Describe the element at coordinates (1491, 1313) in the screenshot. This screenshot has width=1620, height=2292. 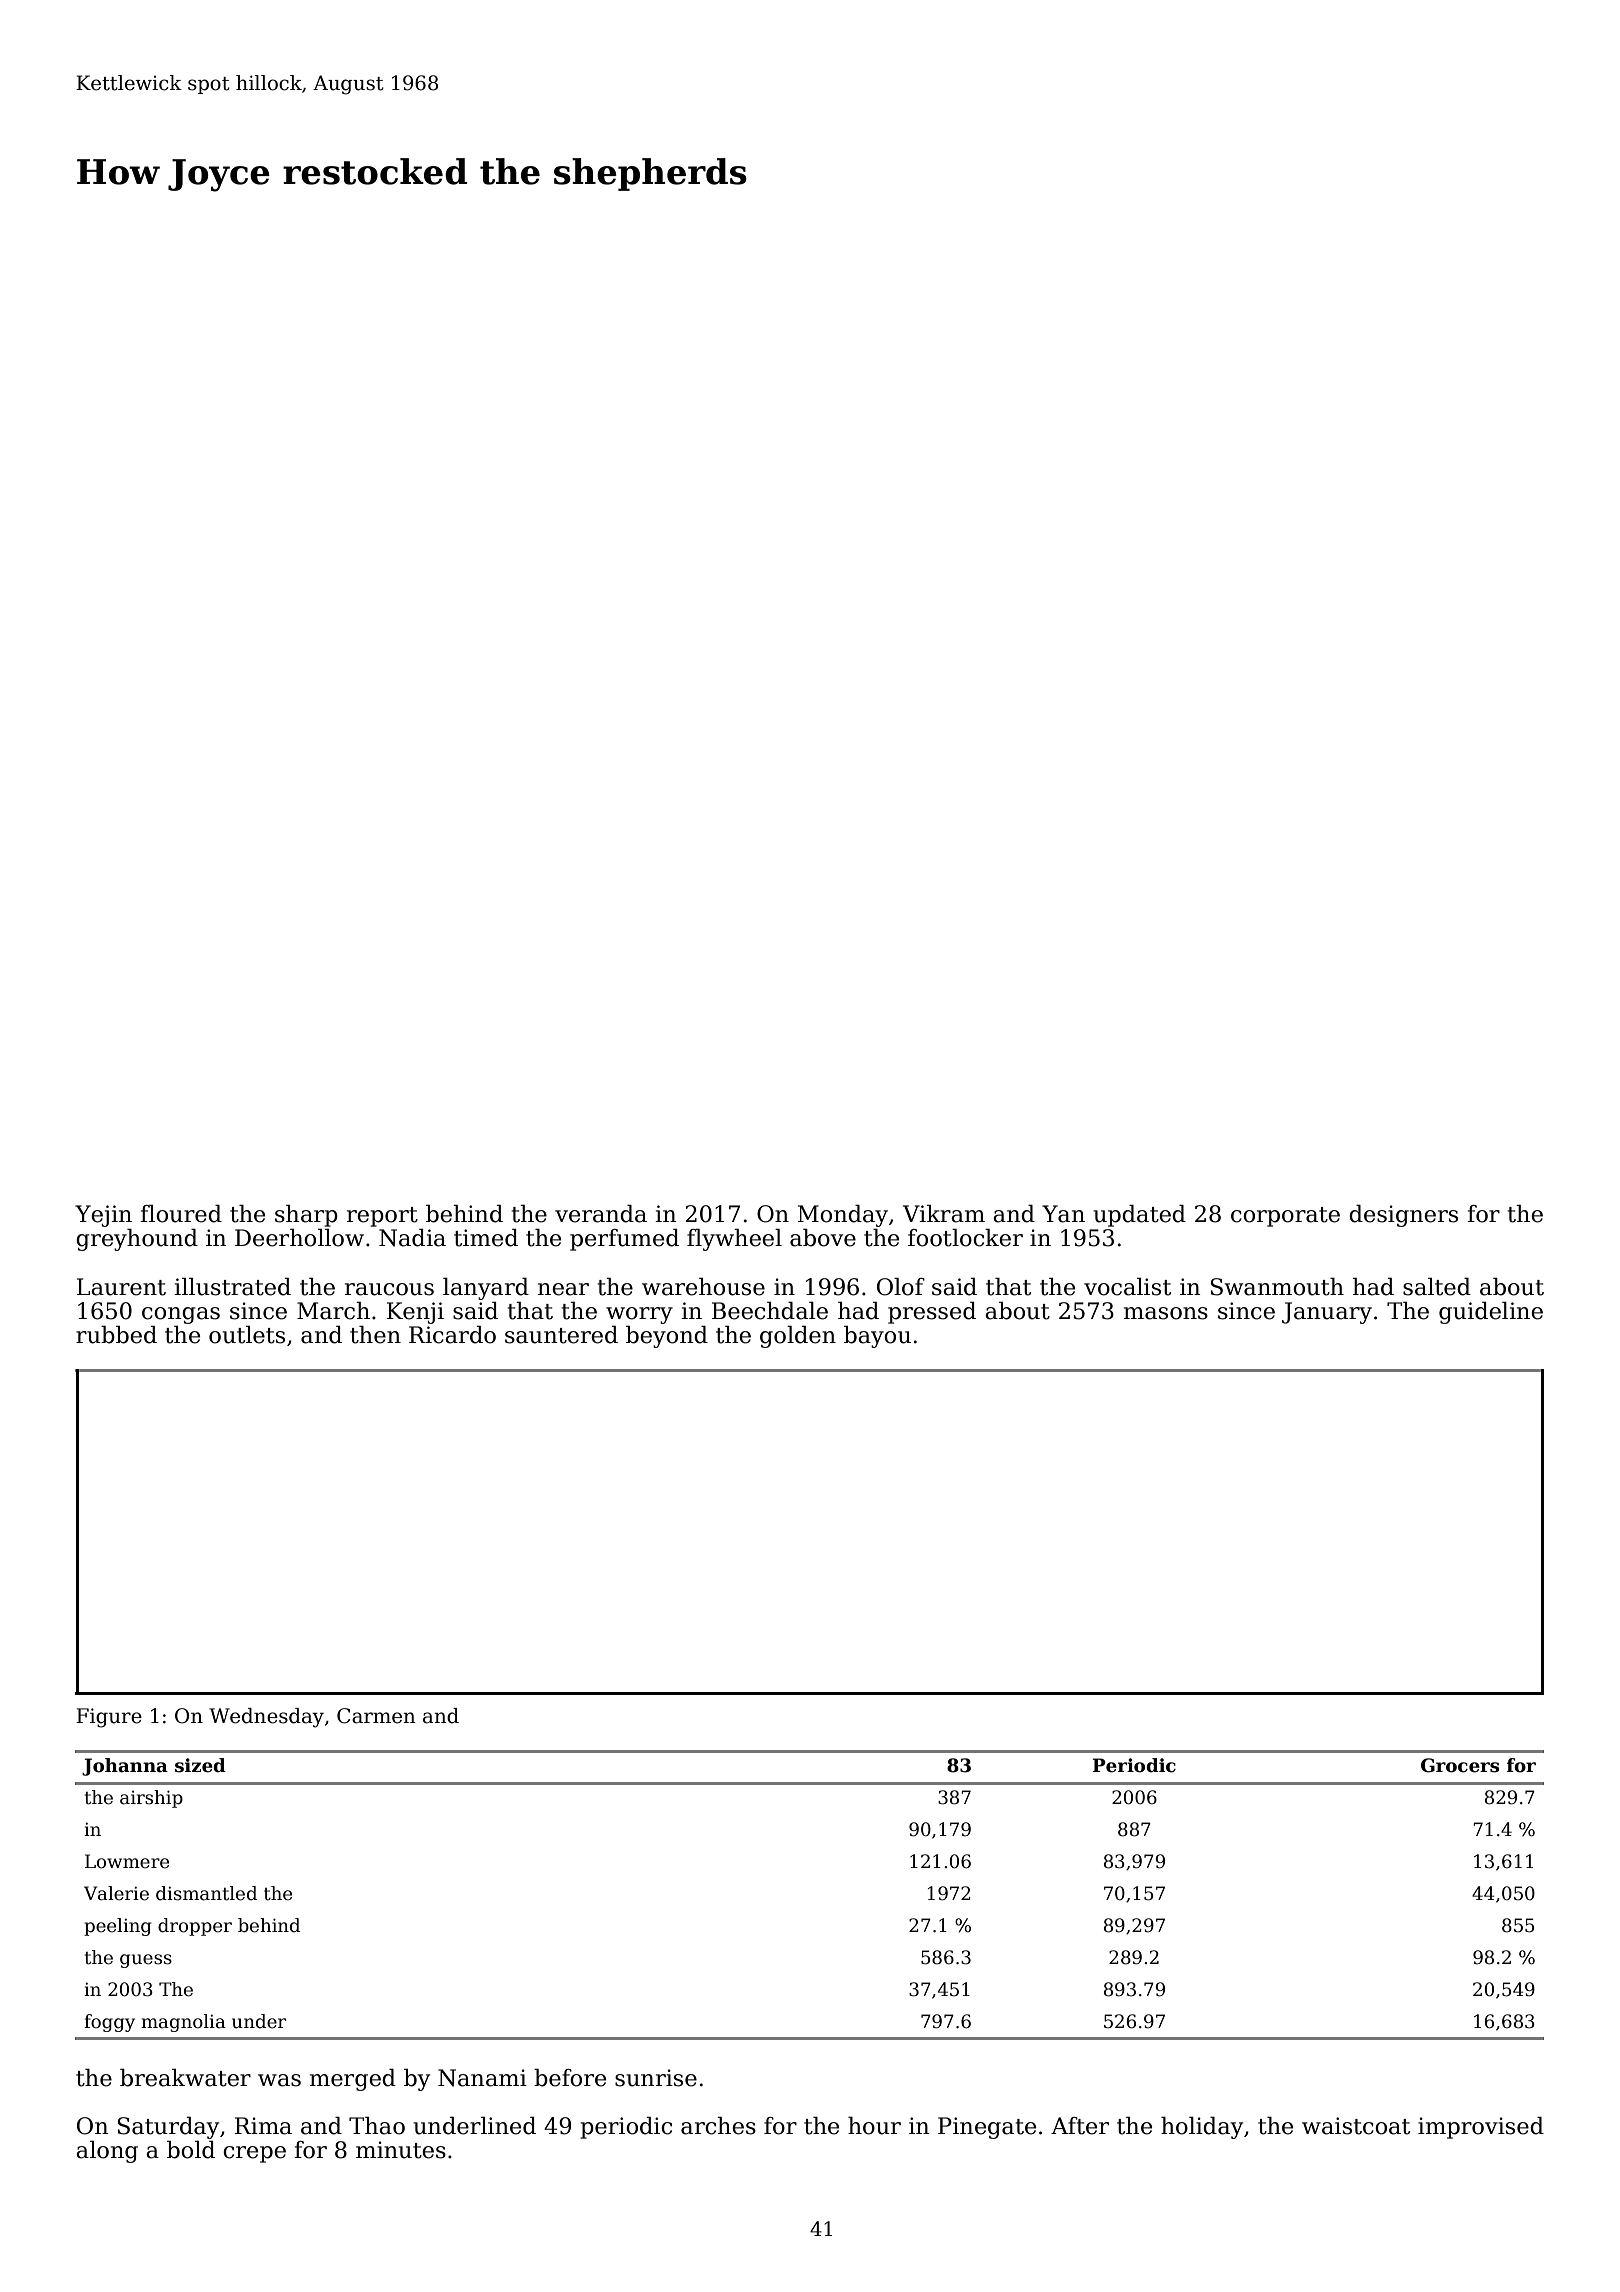
I see `guideline` at that location.
